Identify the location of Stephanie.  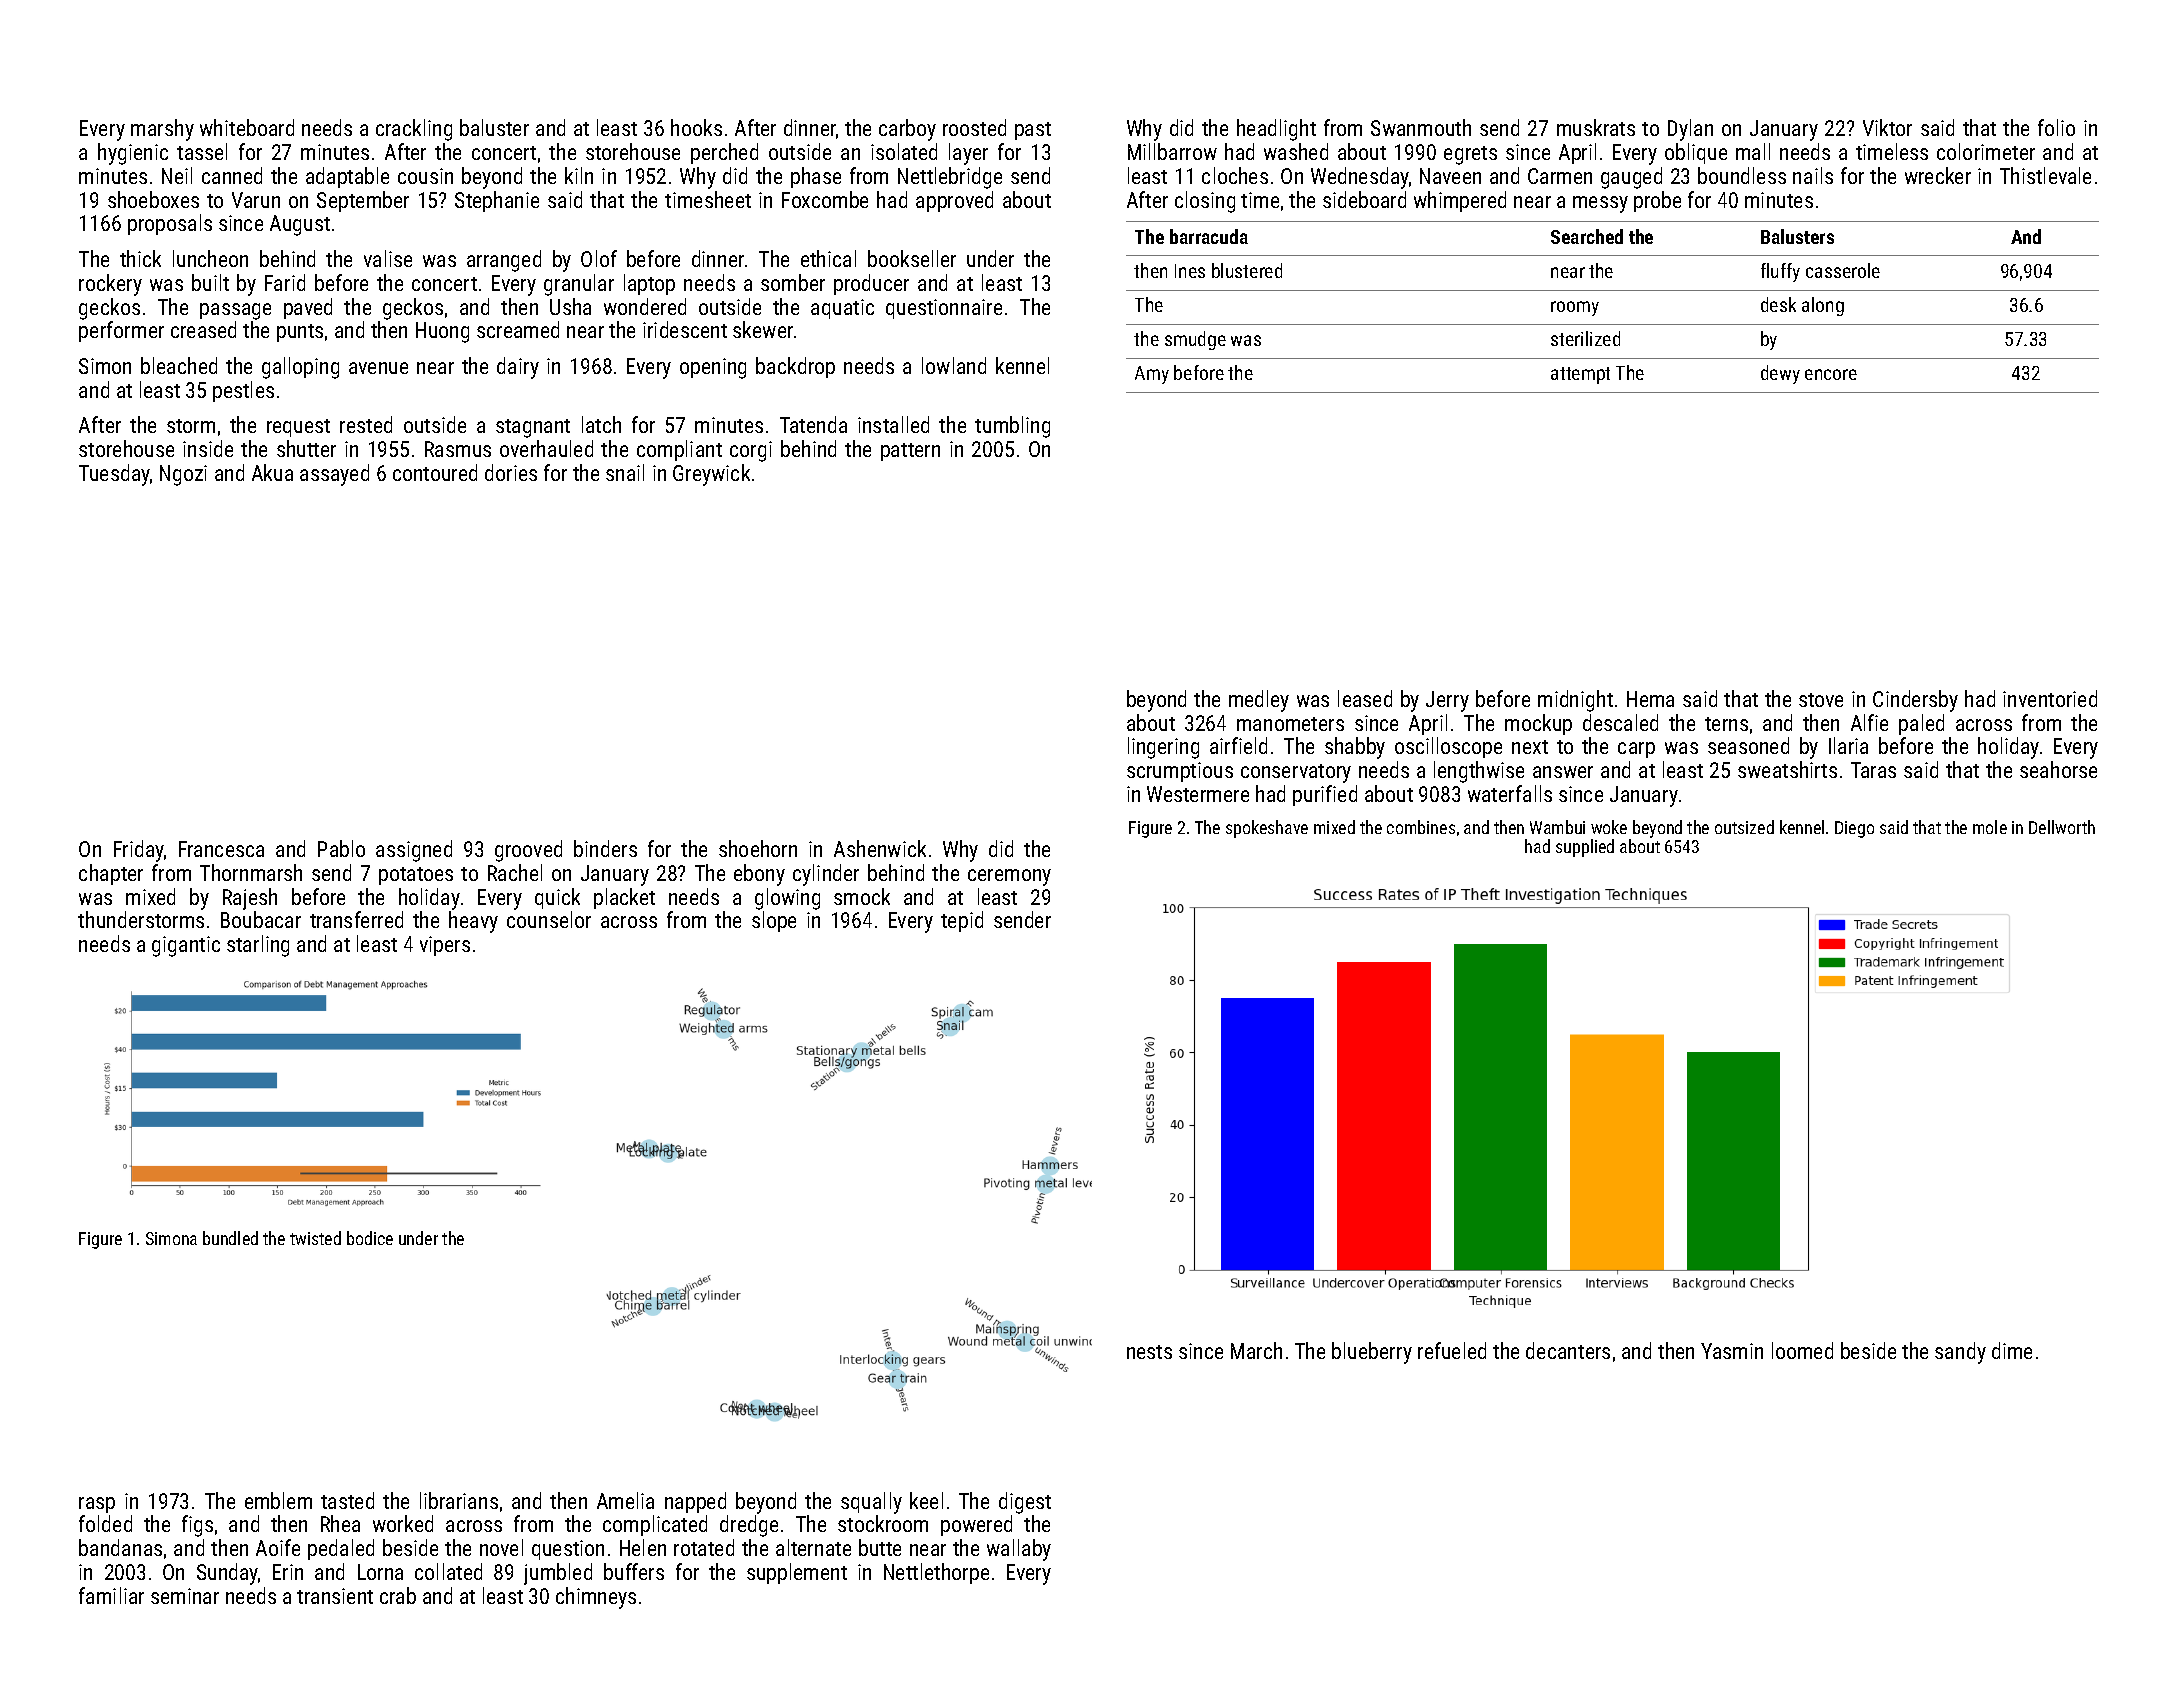
(497, 201).
